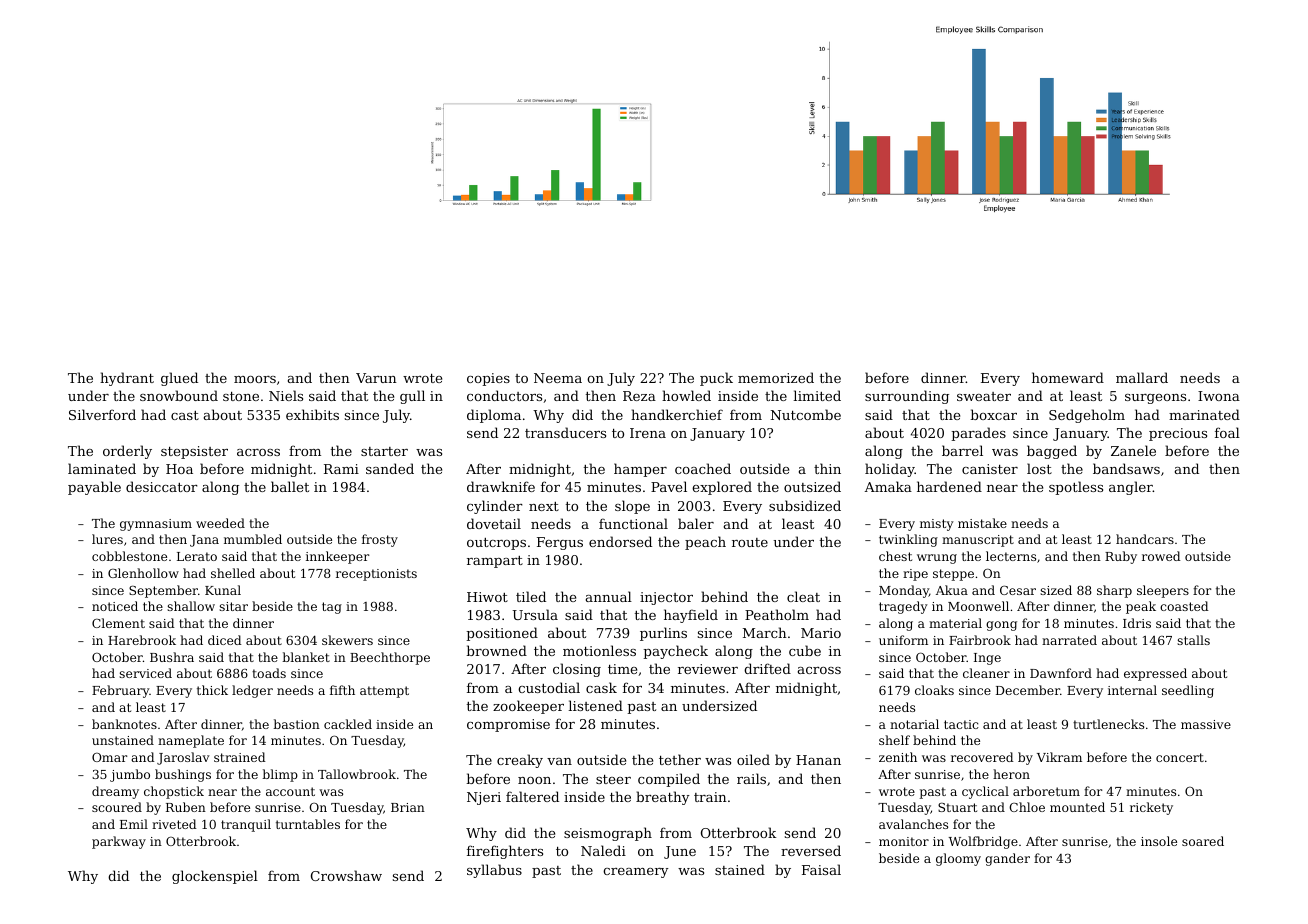  What do you see at coordinates (806, 414) in the document?
I see `Nutcombe` at bounding box center [806, 414].
